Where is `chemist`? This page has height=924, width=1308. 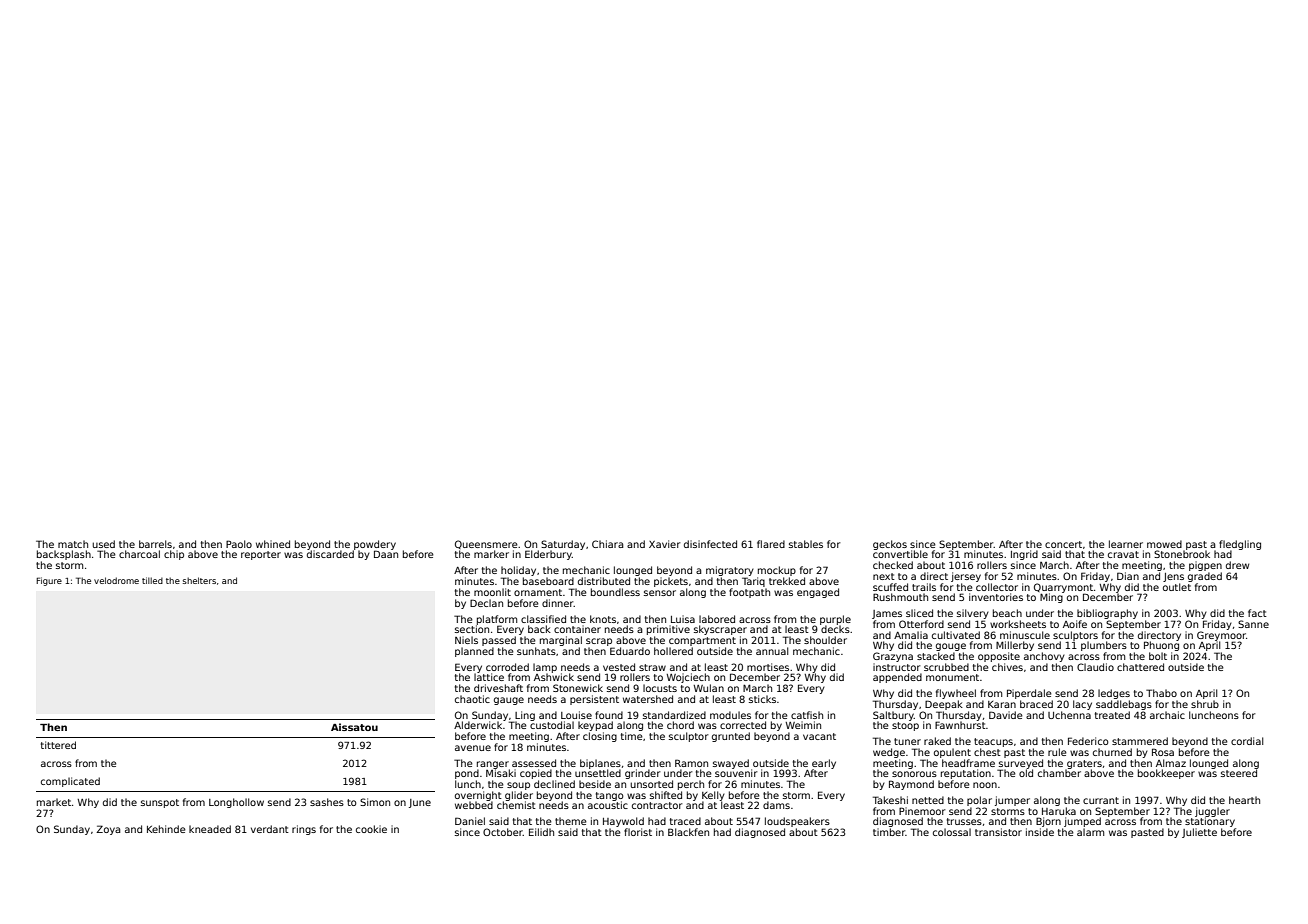 chemist is located at coordinates (516, 805).
